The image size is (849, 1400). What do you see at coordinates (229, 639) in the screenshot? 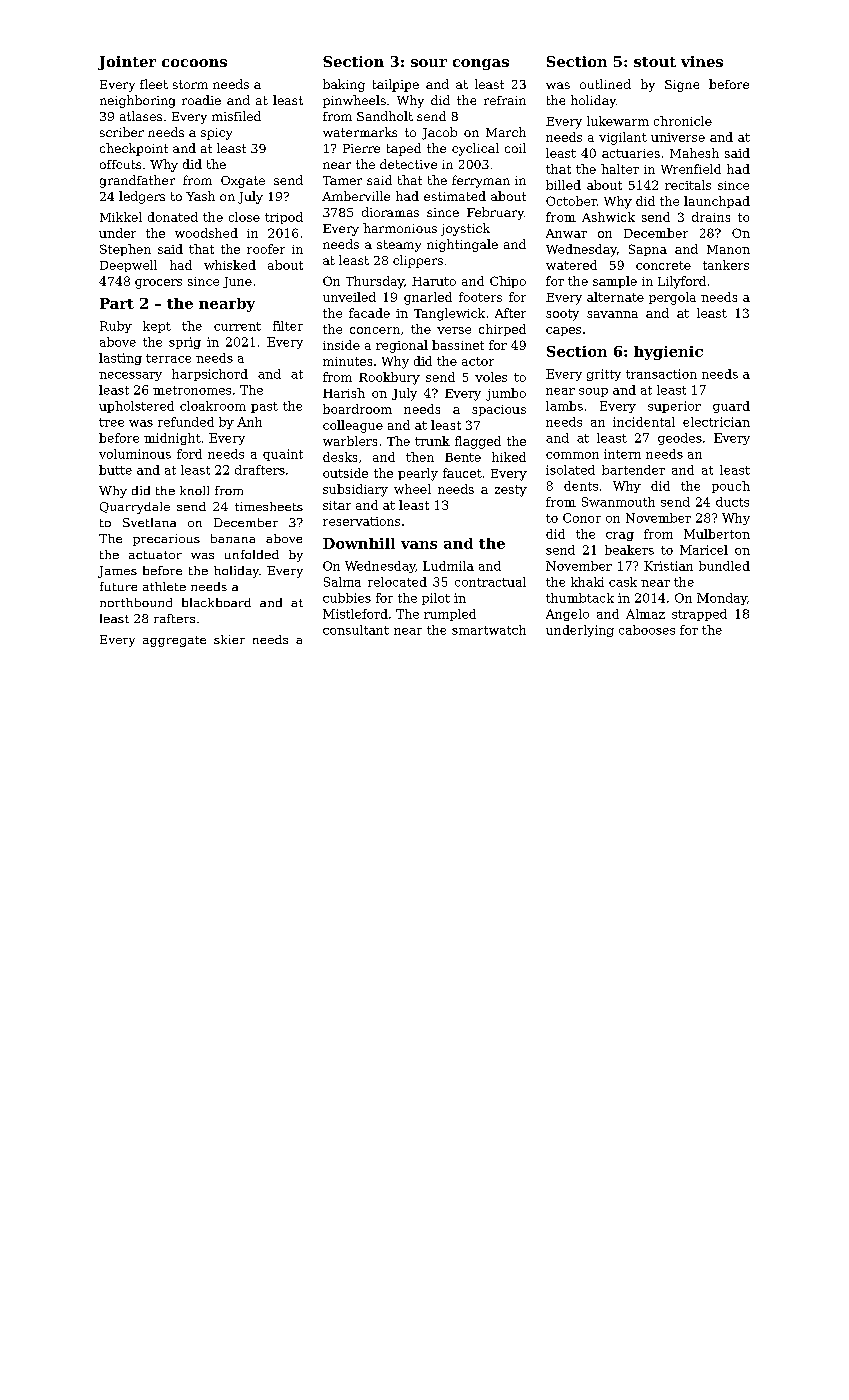
I see `skier` at bounding box center [229, 639].
